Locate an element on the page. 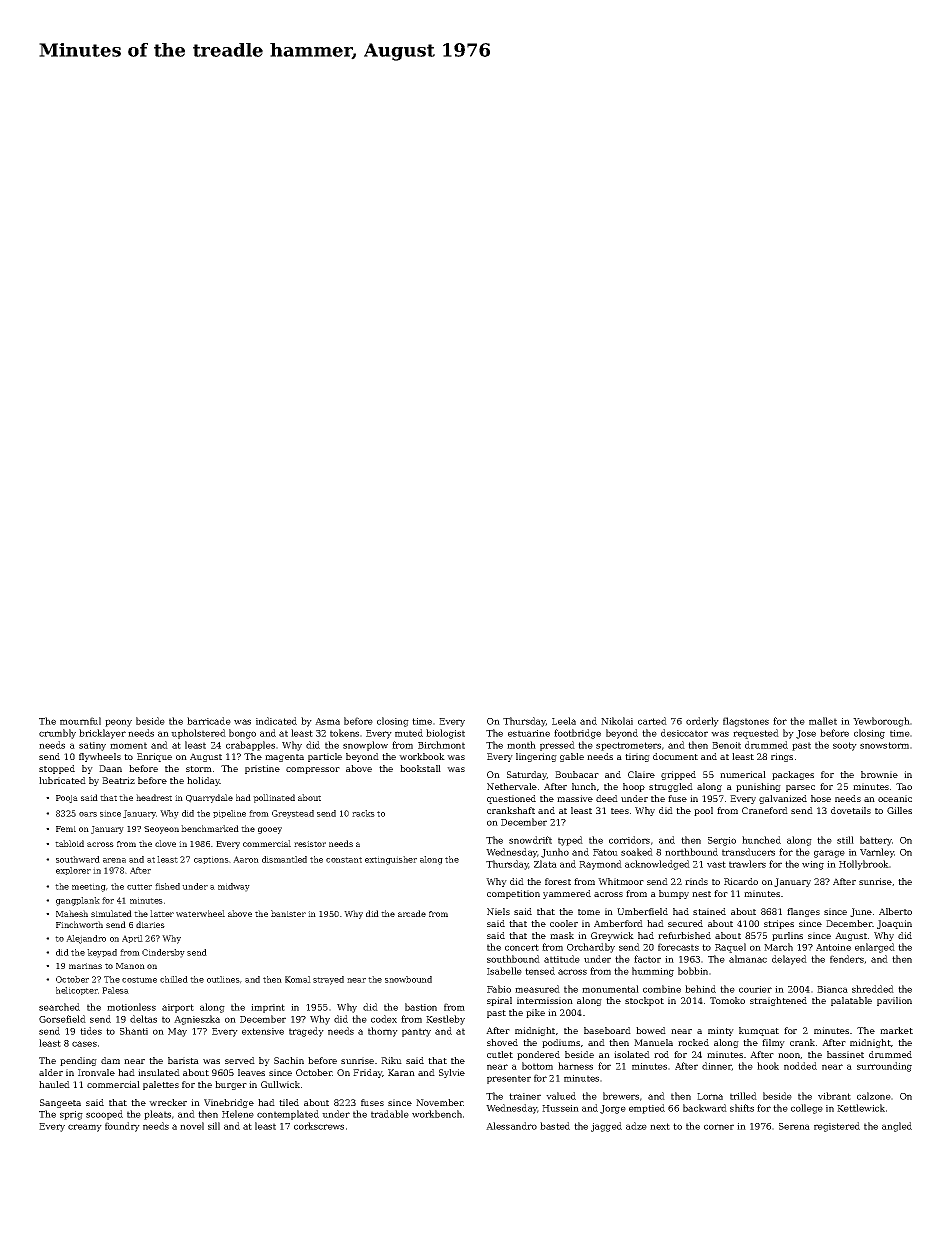  codex is located at coordinates (384, 1019).
